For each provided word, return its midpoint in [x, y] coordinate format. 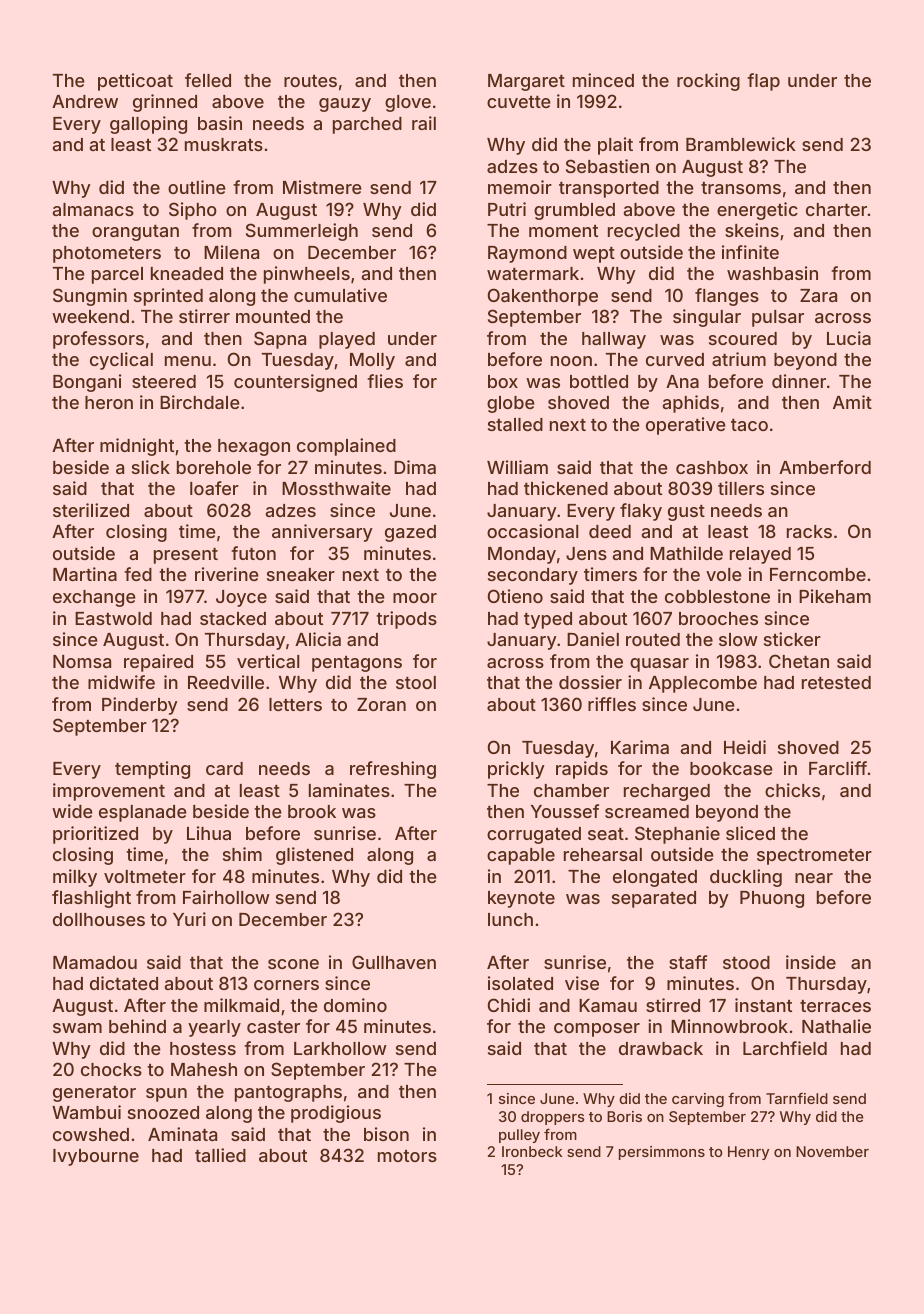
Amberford [825, 467]
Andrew [85, 101]
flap [763, 82]
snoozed [163, 1112]
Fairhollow [226, 897]
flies [385, 381]
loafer [214, 488]
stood [746, 962]
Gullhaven [394, 962]
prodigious [336, 1114]
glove [408, 103]
